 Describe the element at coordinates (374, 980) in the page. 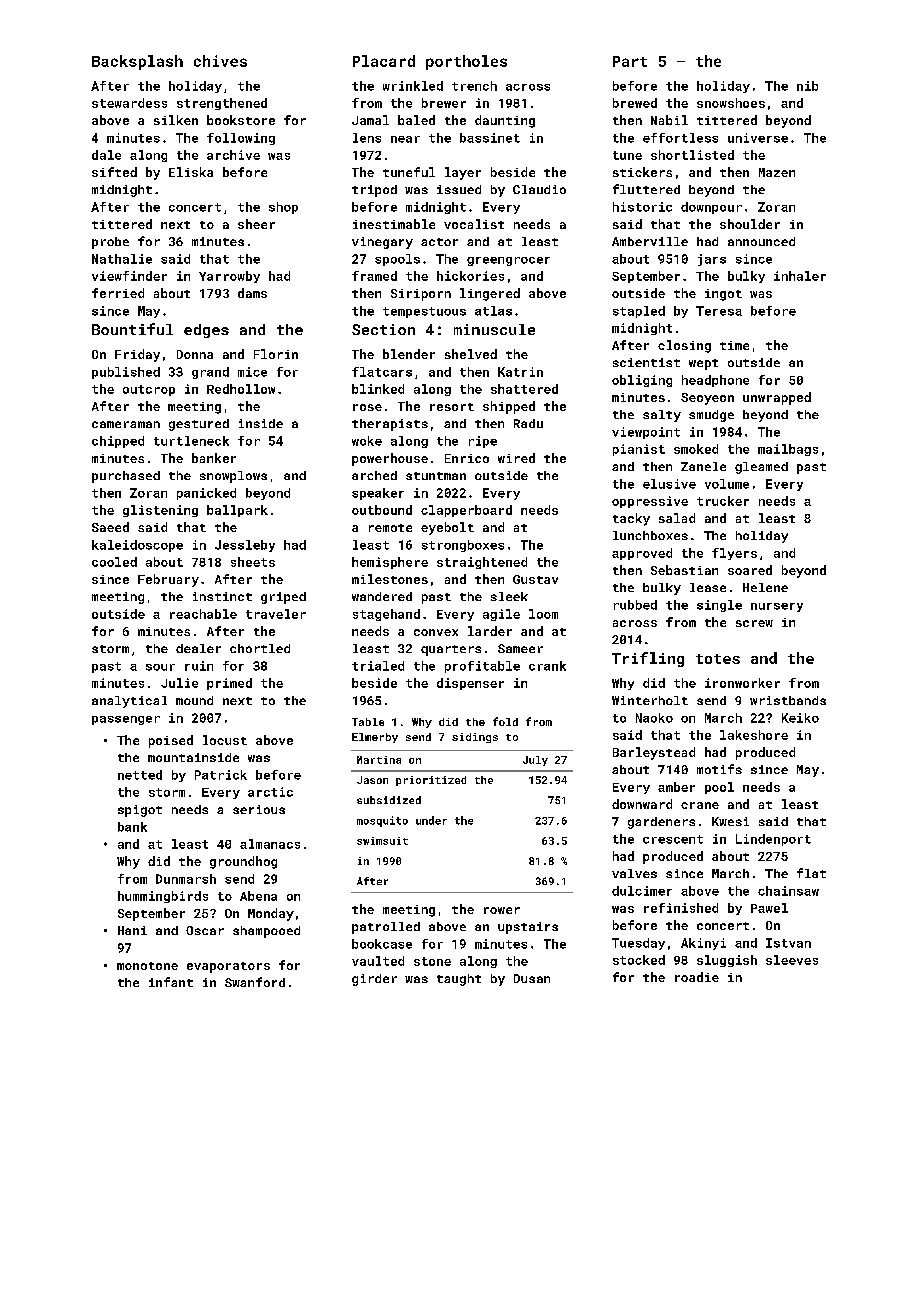

I see `girder` at that location.
